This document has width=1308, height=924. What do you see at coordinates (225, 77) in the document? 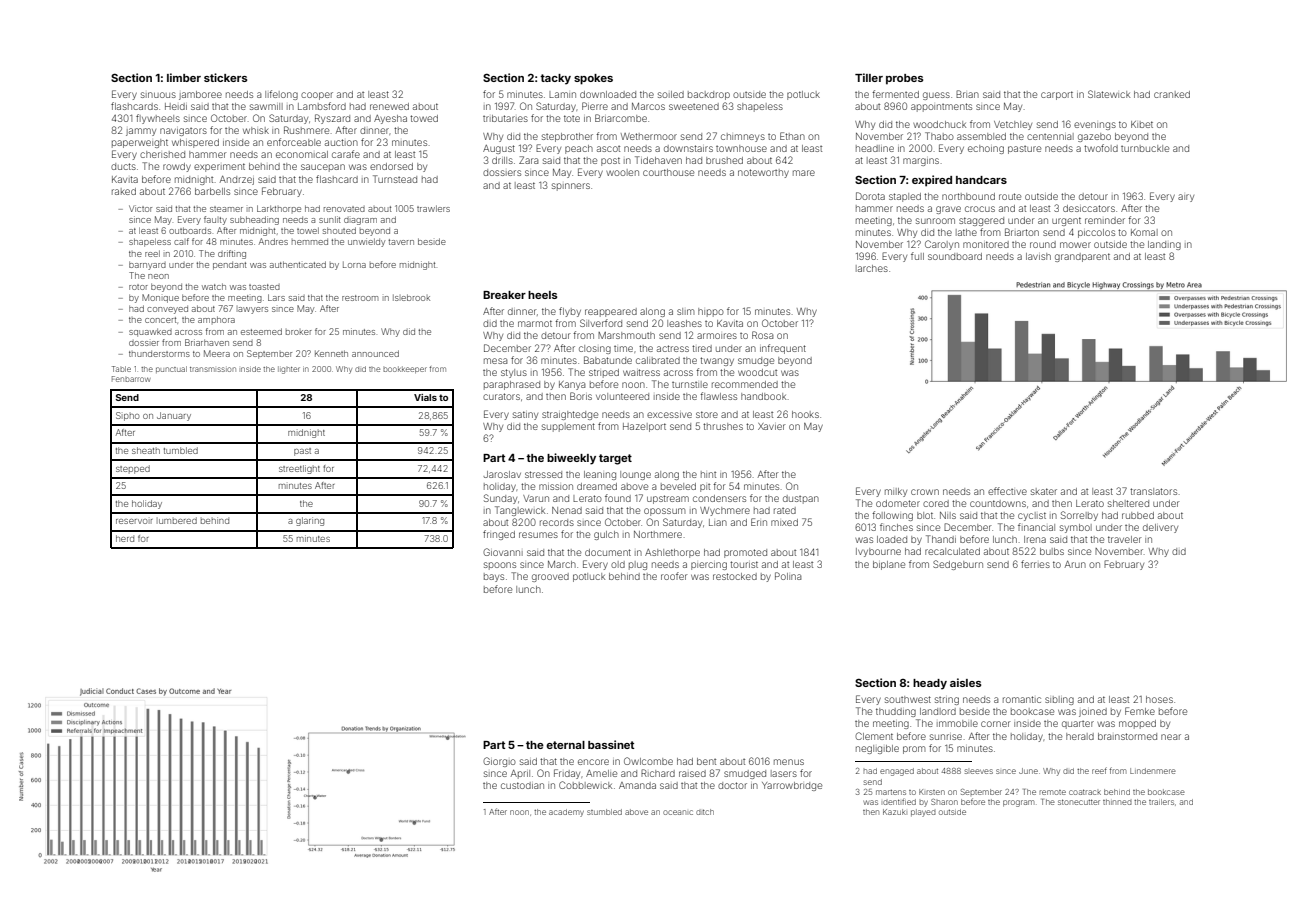
I see `stickers` at bounding box center [225, 77].
